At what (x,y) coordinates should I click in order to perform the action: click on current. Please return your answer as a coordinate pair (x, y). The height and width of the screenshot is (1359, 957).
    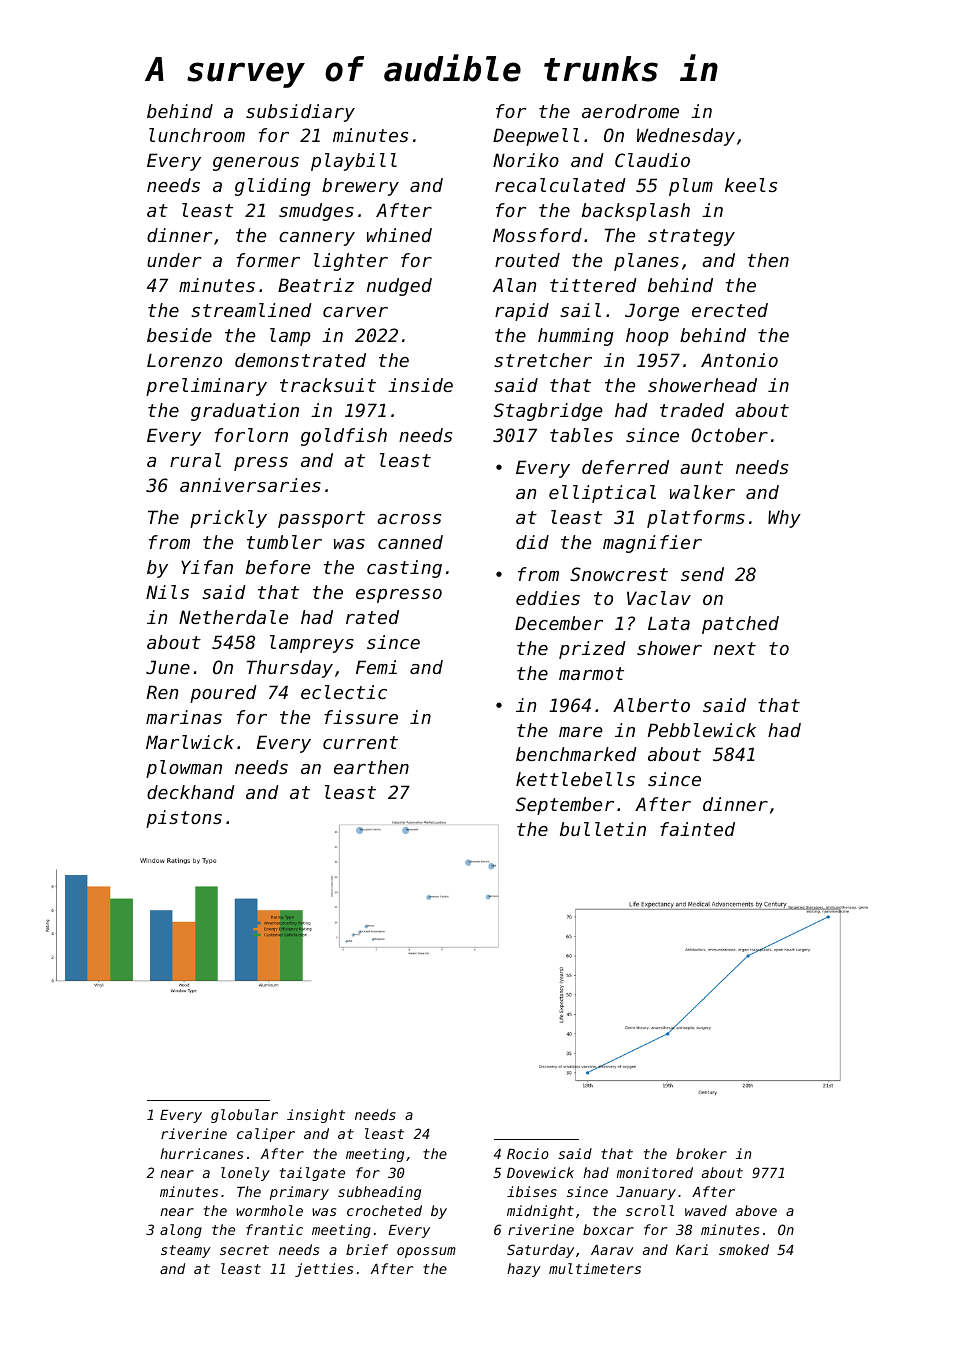
    Looking at the image, I should click on (360, 742).
